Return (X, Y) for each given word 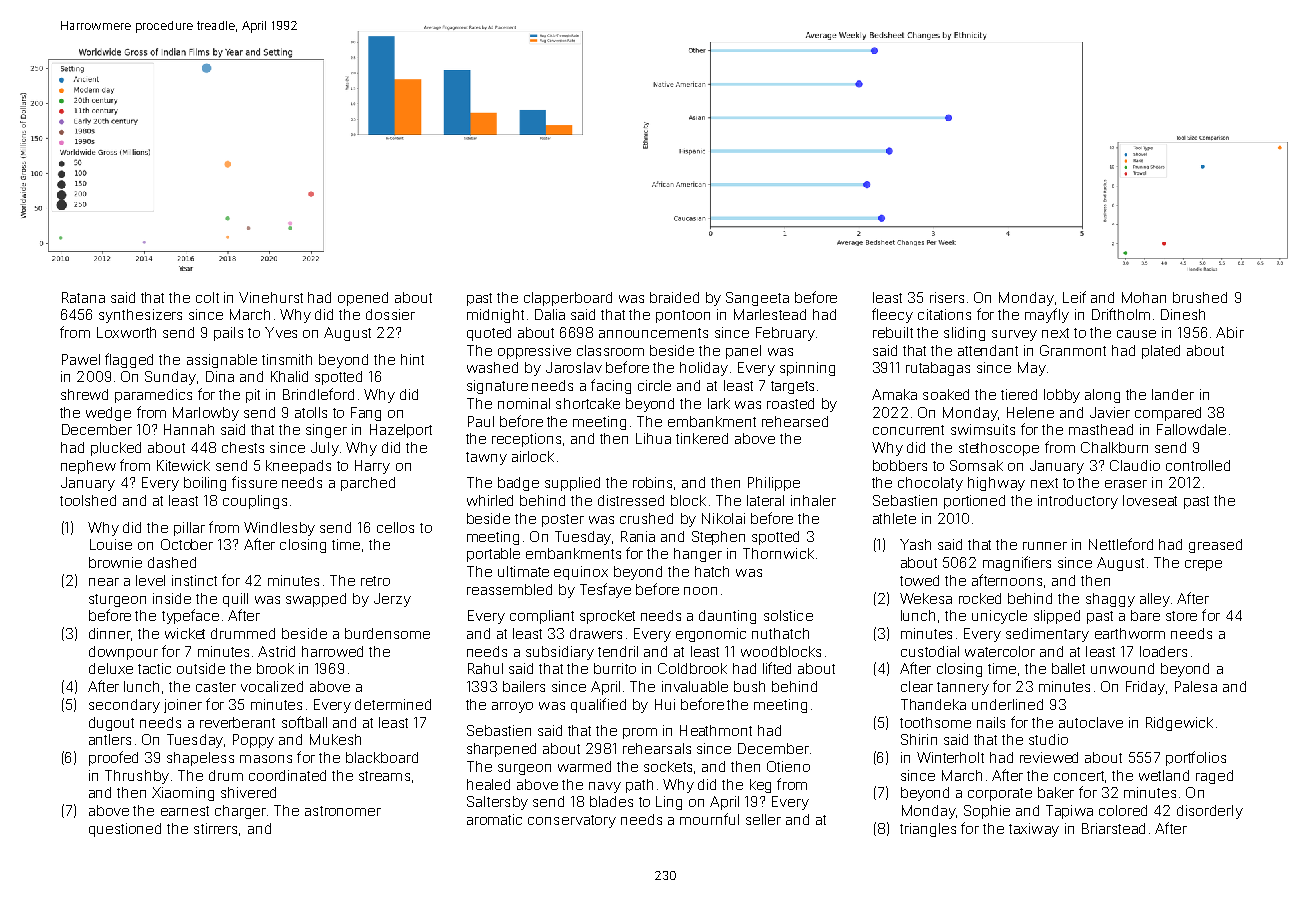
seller (763, 819)
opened (363, 299)
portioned (974, 502)
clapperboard (568, 299)
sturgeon (117, 600)
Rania (638, 536)
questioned (125, 830)
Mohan (1144, 297)
